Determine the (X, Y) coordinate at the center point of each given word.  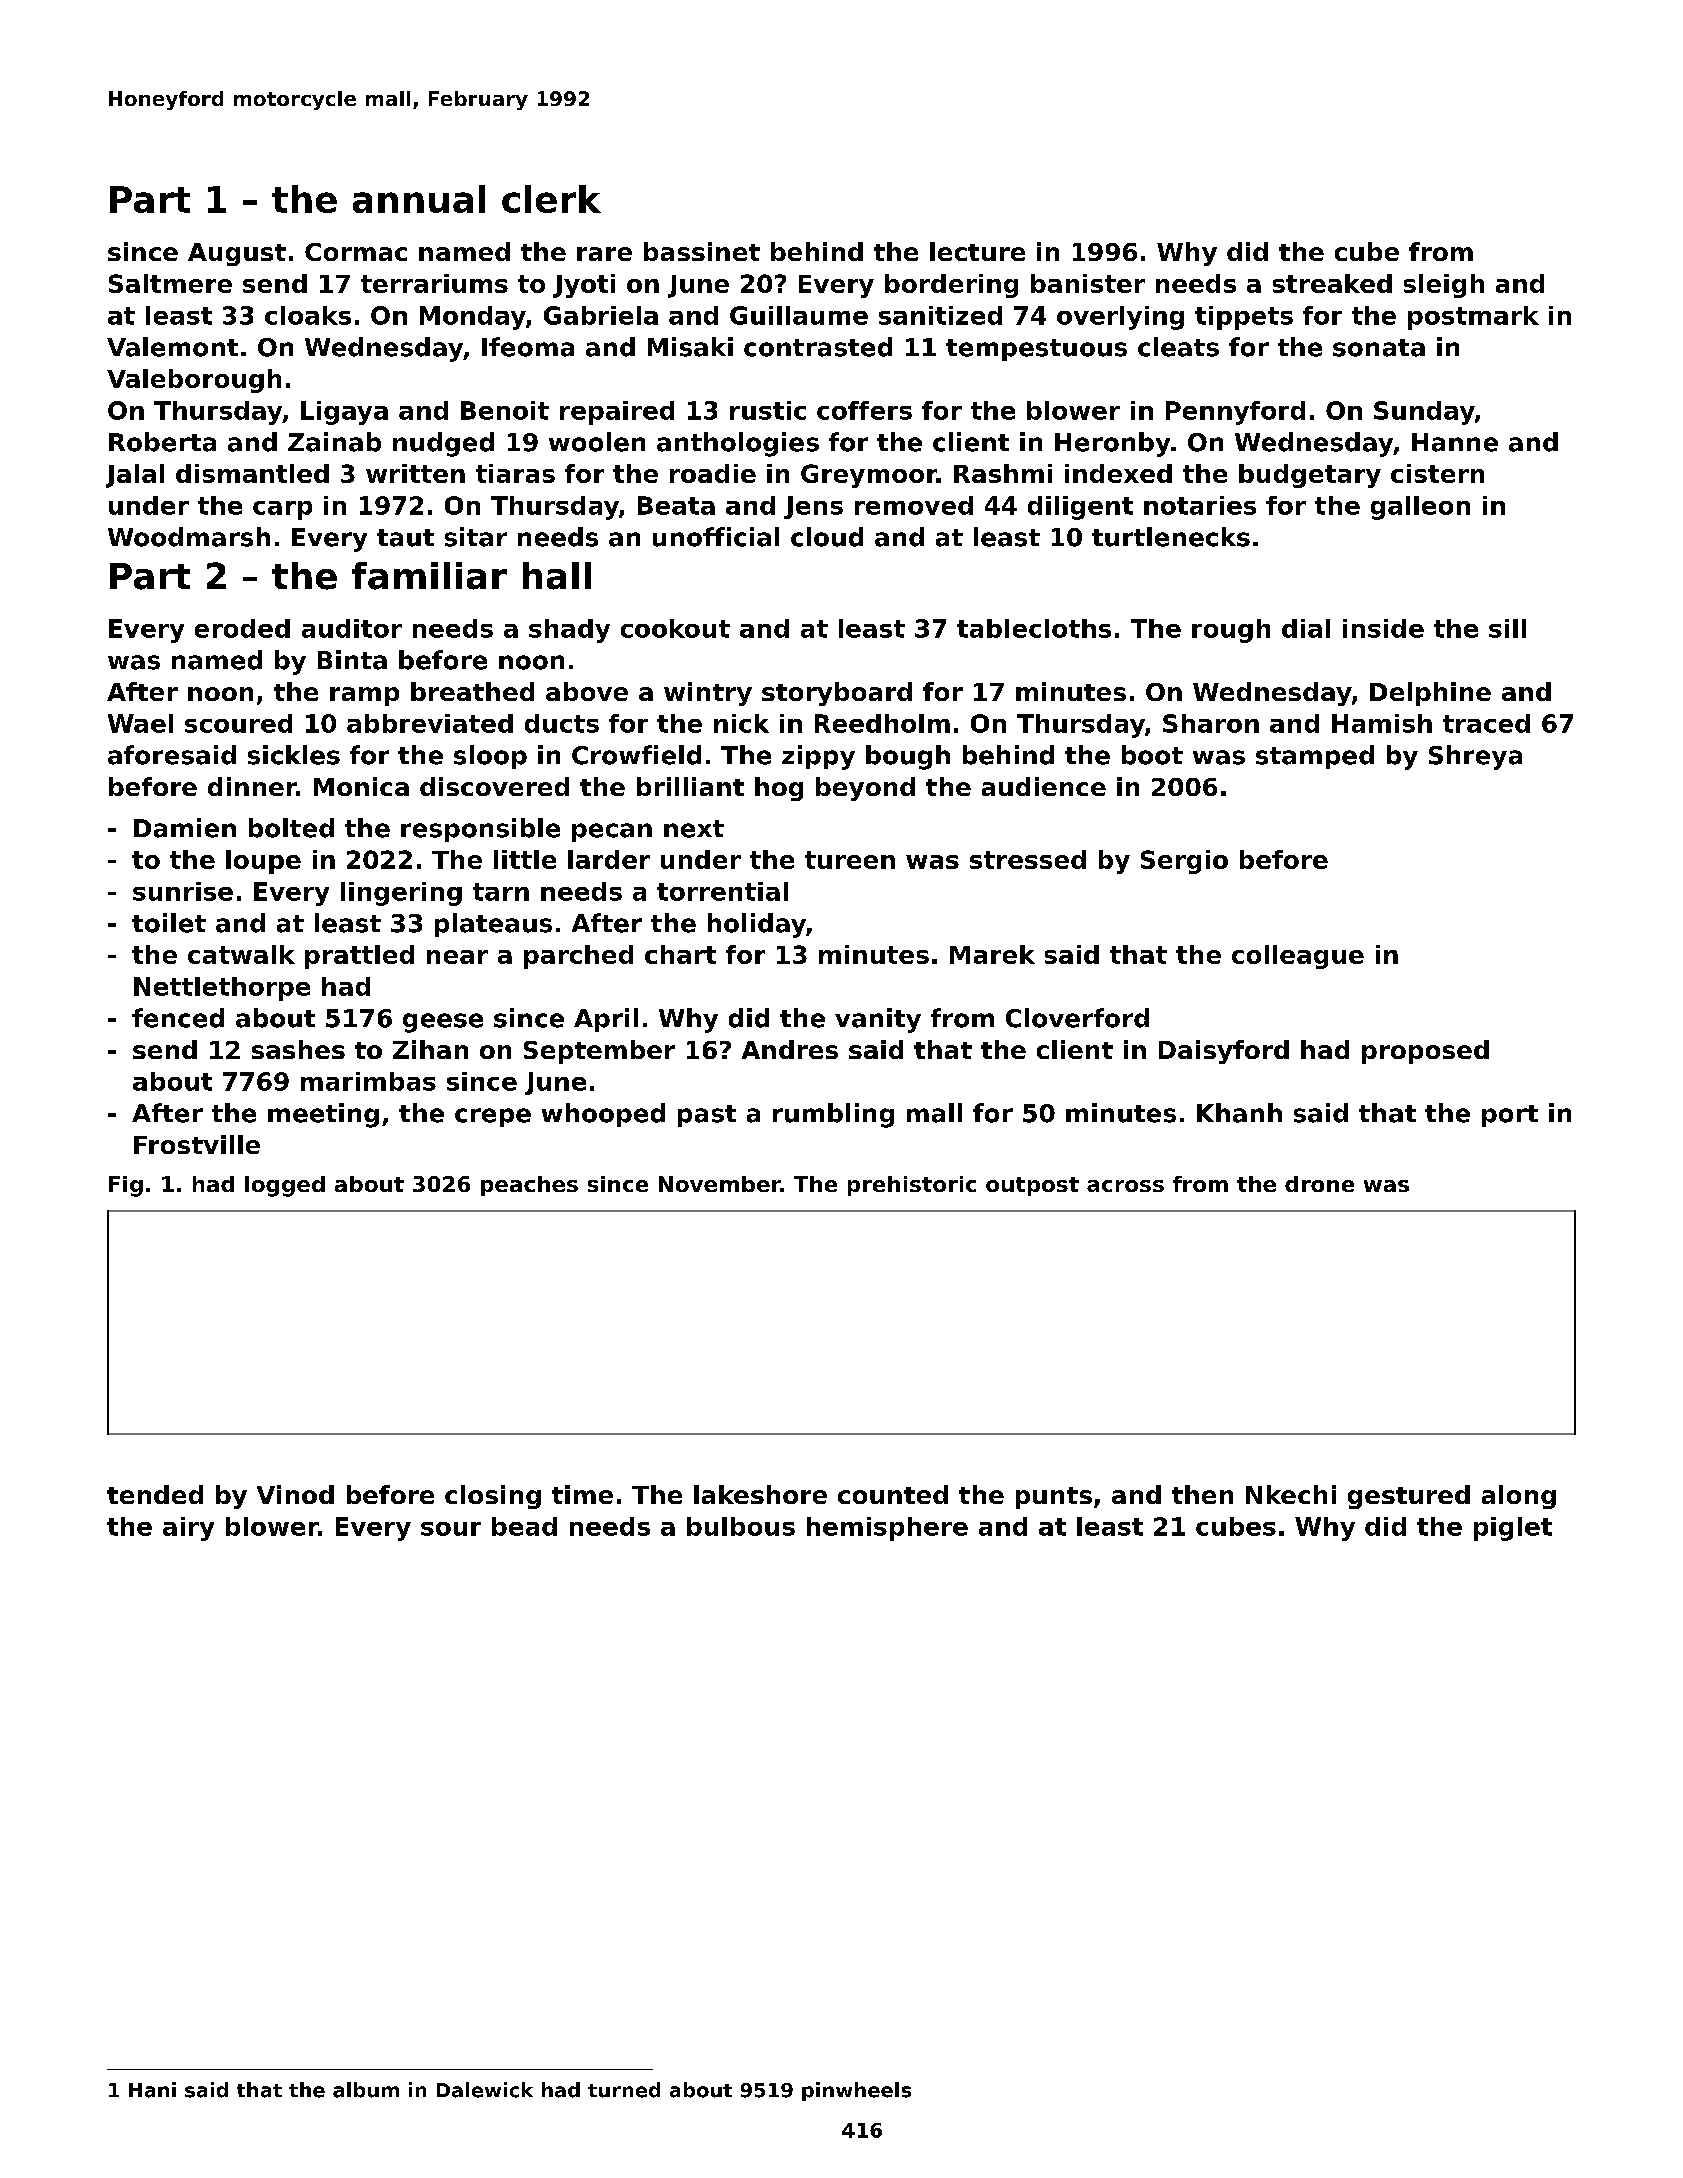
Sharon (1211, 723)
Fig (126, 1186)
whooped (603, 1115)
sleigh (1444, 286)
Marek (992, 954)
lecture (977, 251)
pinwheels (856, 2091)
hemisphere (887, 1529)
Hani (152, 2090)
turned (624, 2090)
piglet (1513, 1529)
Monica (361, 786)
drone (1319, 1184)
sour (451, 1529)
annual (419, 199)
